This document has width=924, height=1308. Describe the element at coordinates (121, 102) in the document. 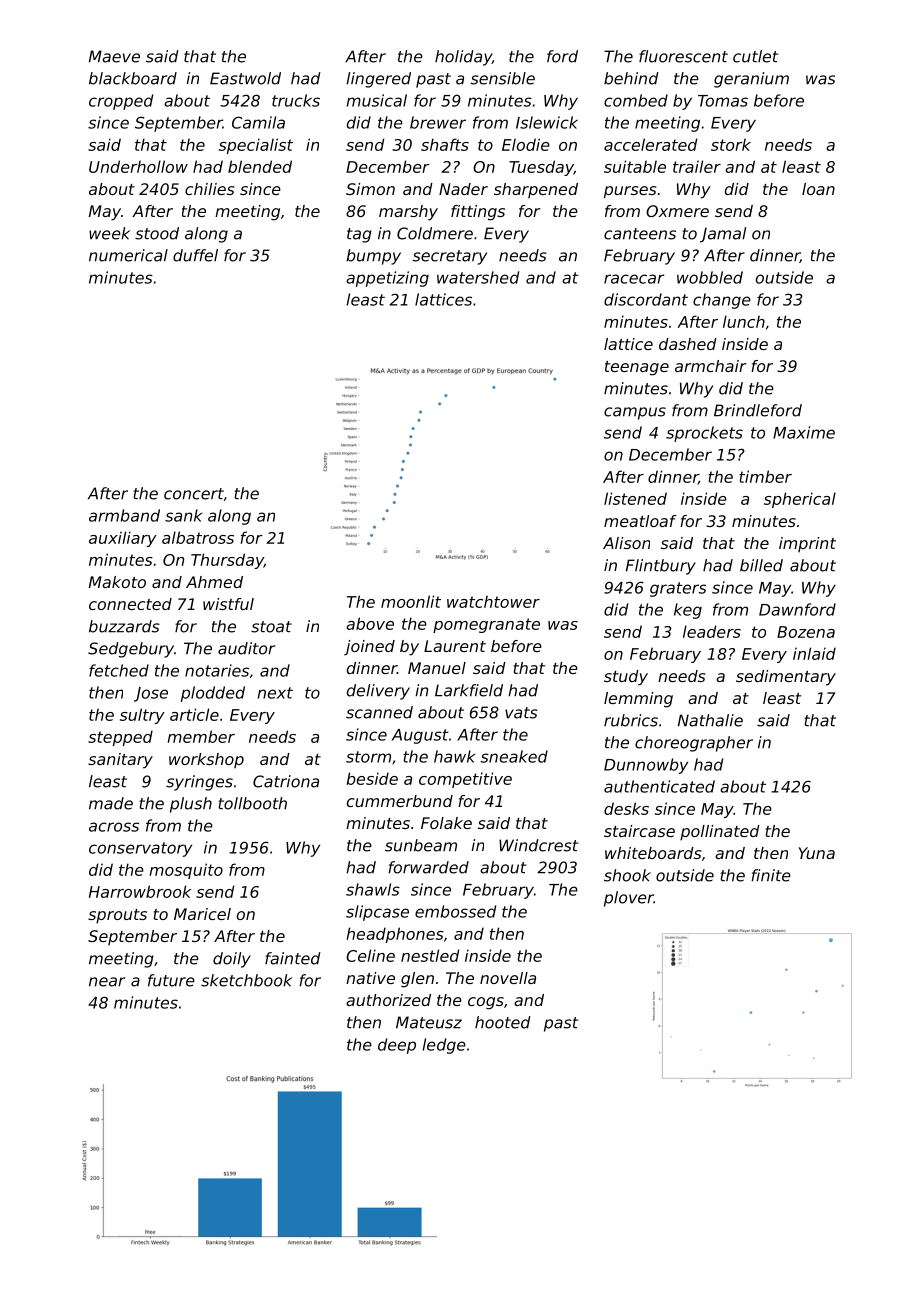

I see `cropped` at that location.
